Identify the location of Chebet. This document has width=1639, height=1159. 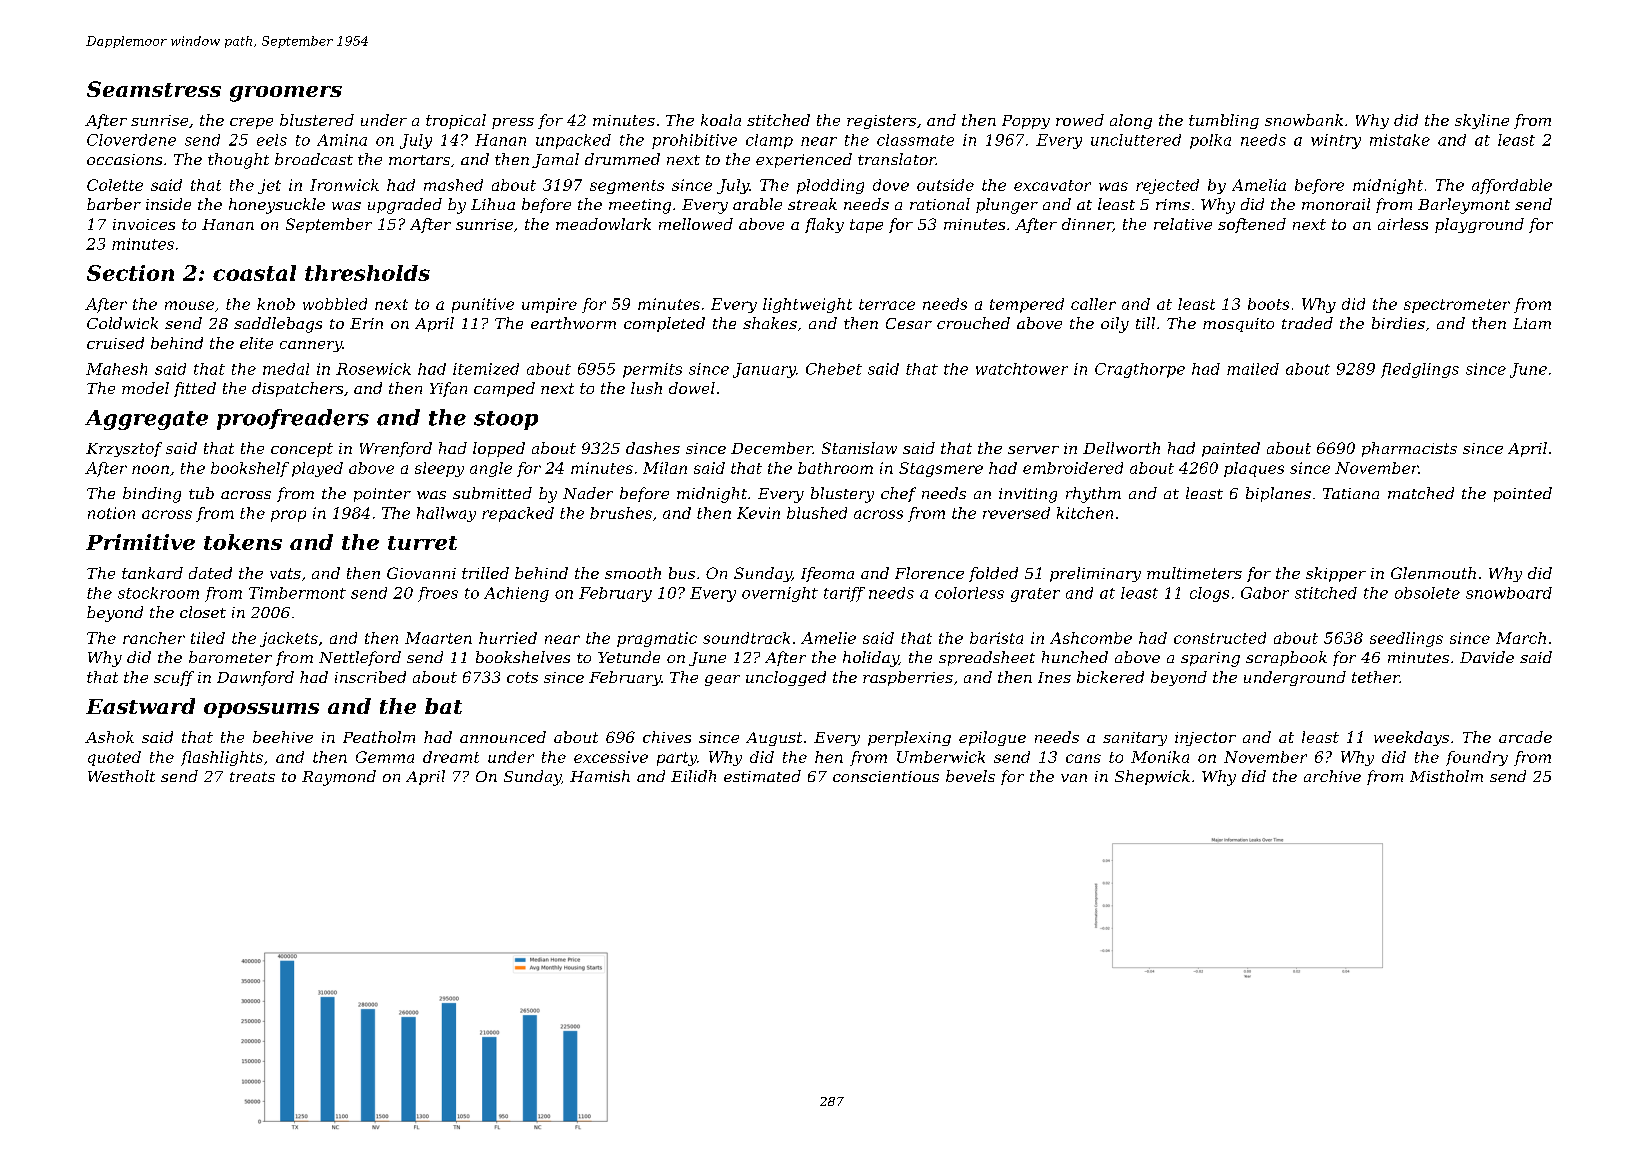
(834, 369).
